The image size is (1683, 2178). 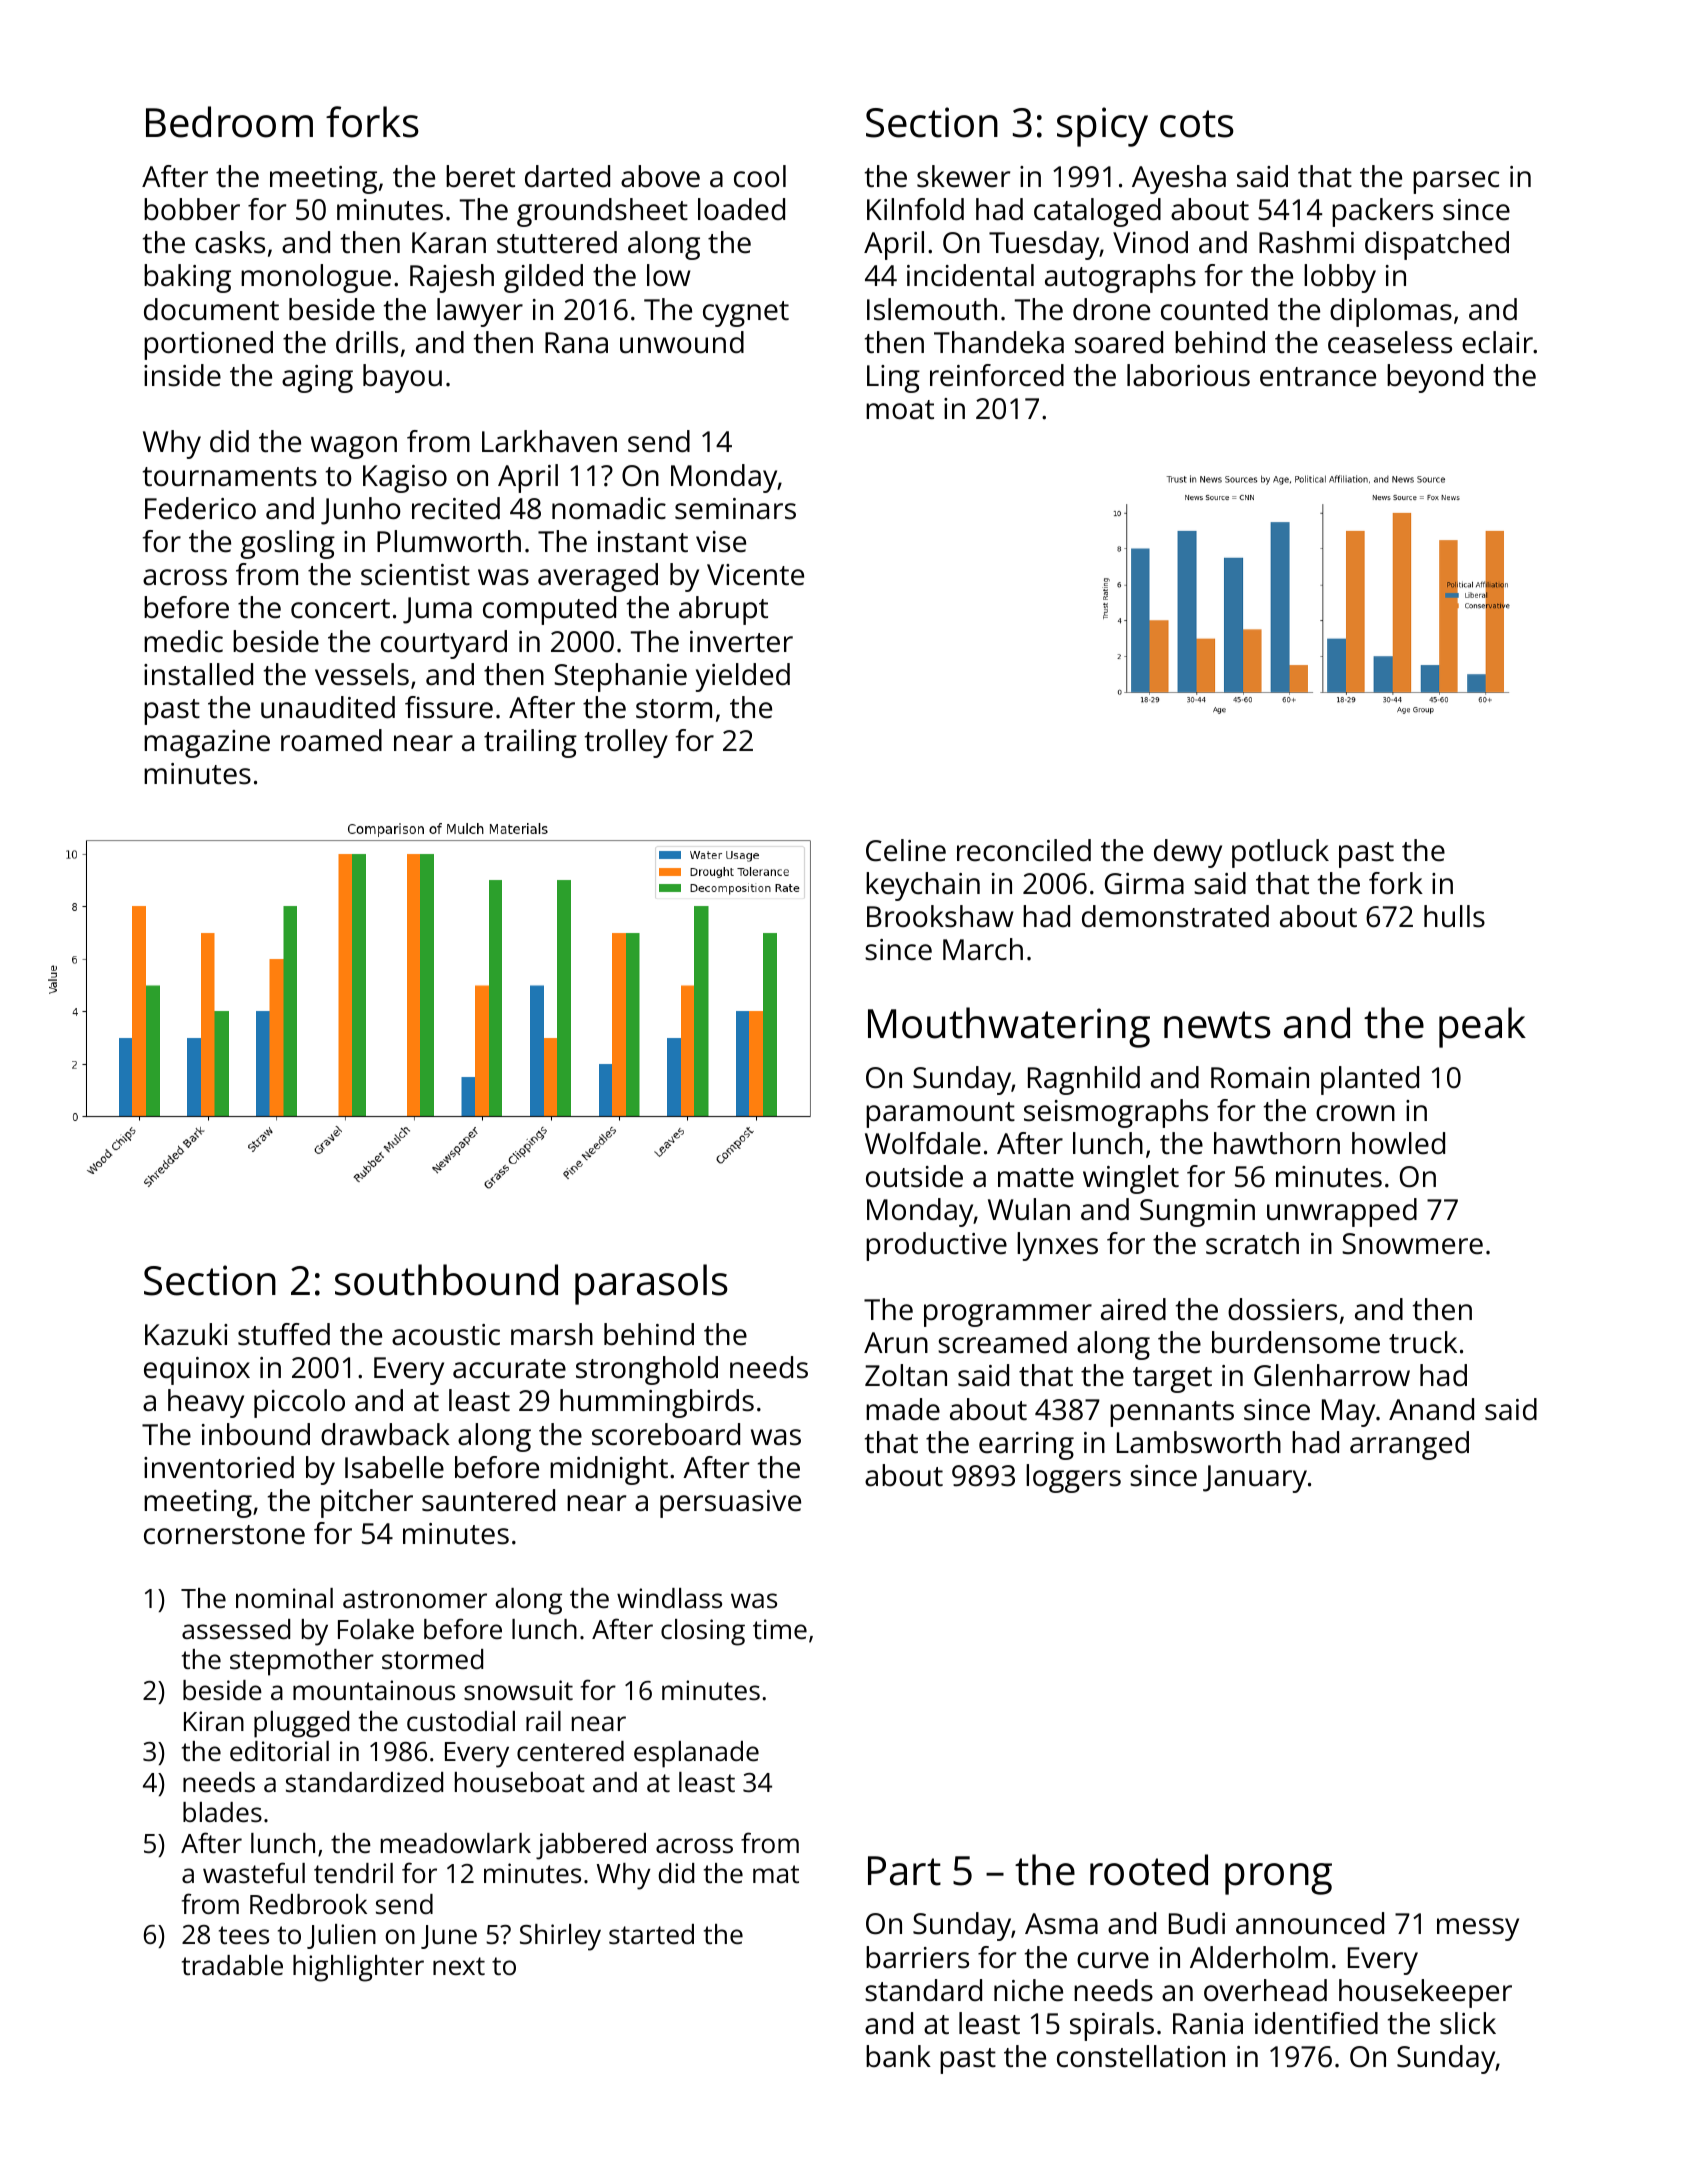 I want to click on parasols, so click(x=651, y=1284).
